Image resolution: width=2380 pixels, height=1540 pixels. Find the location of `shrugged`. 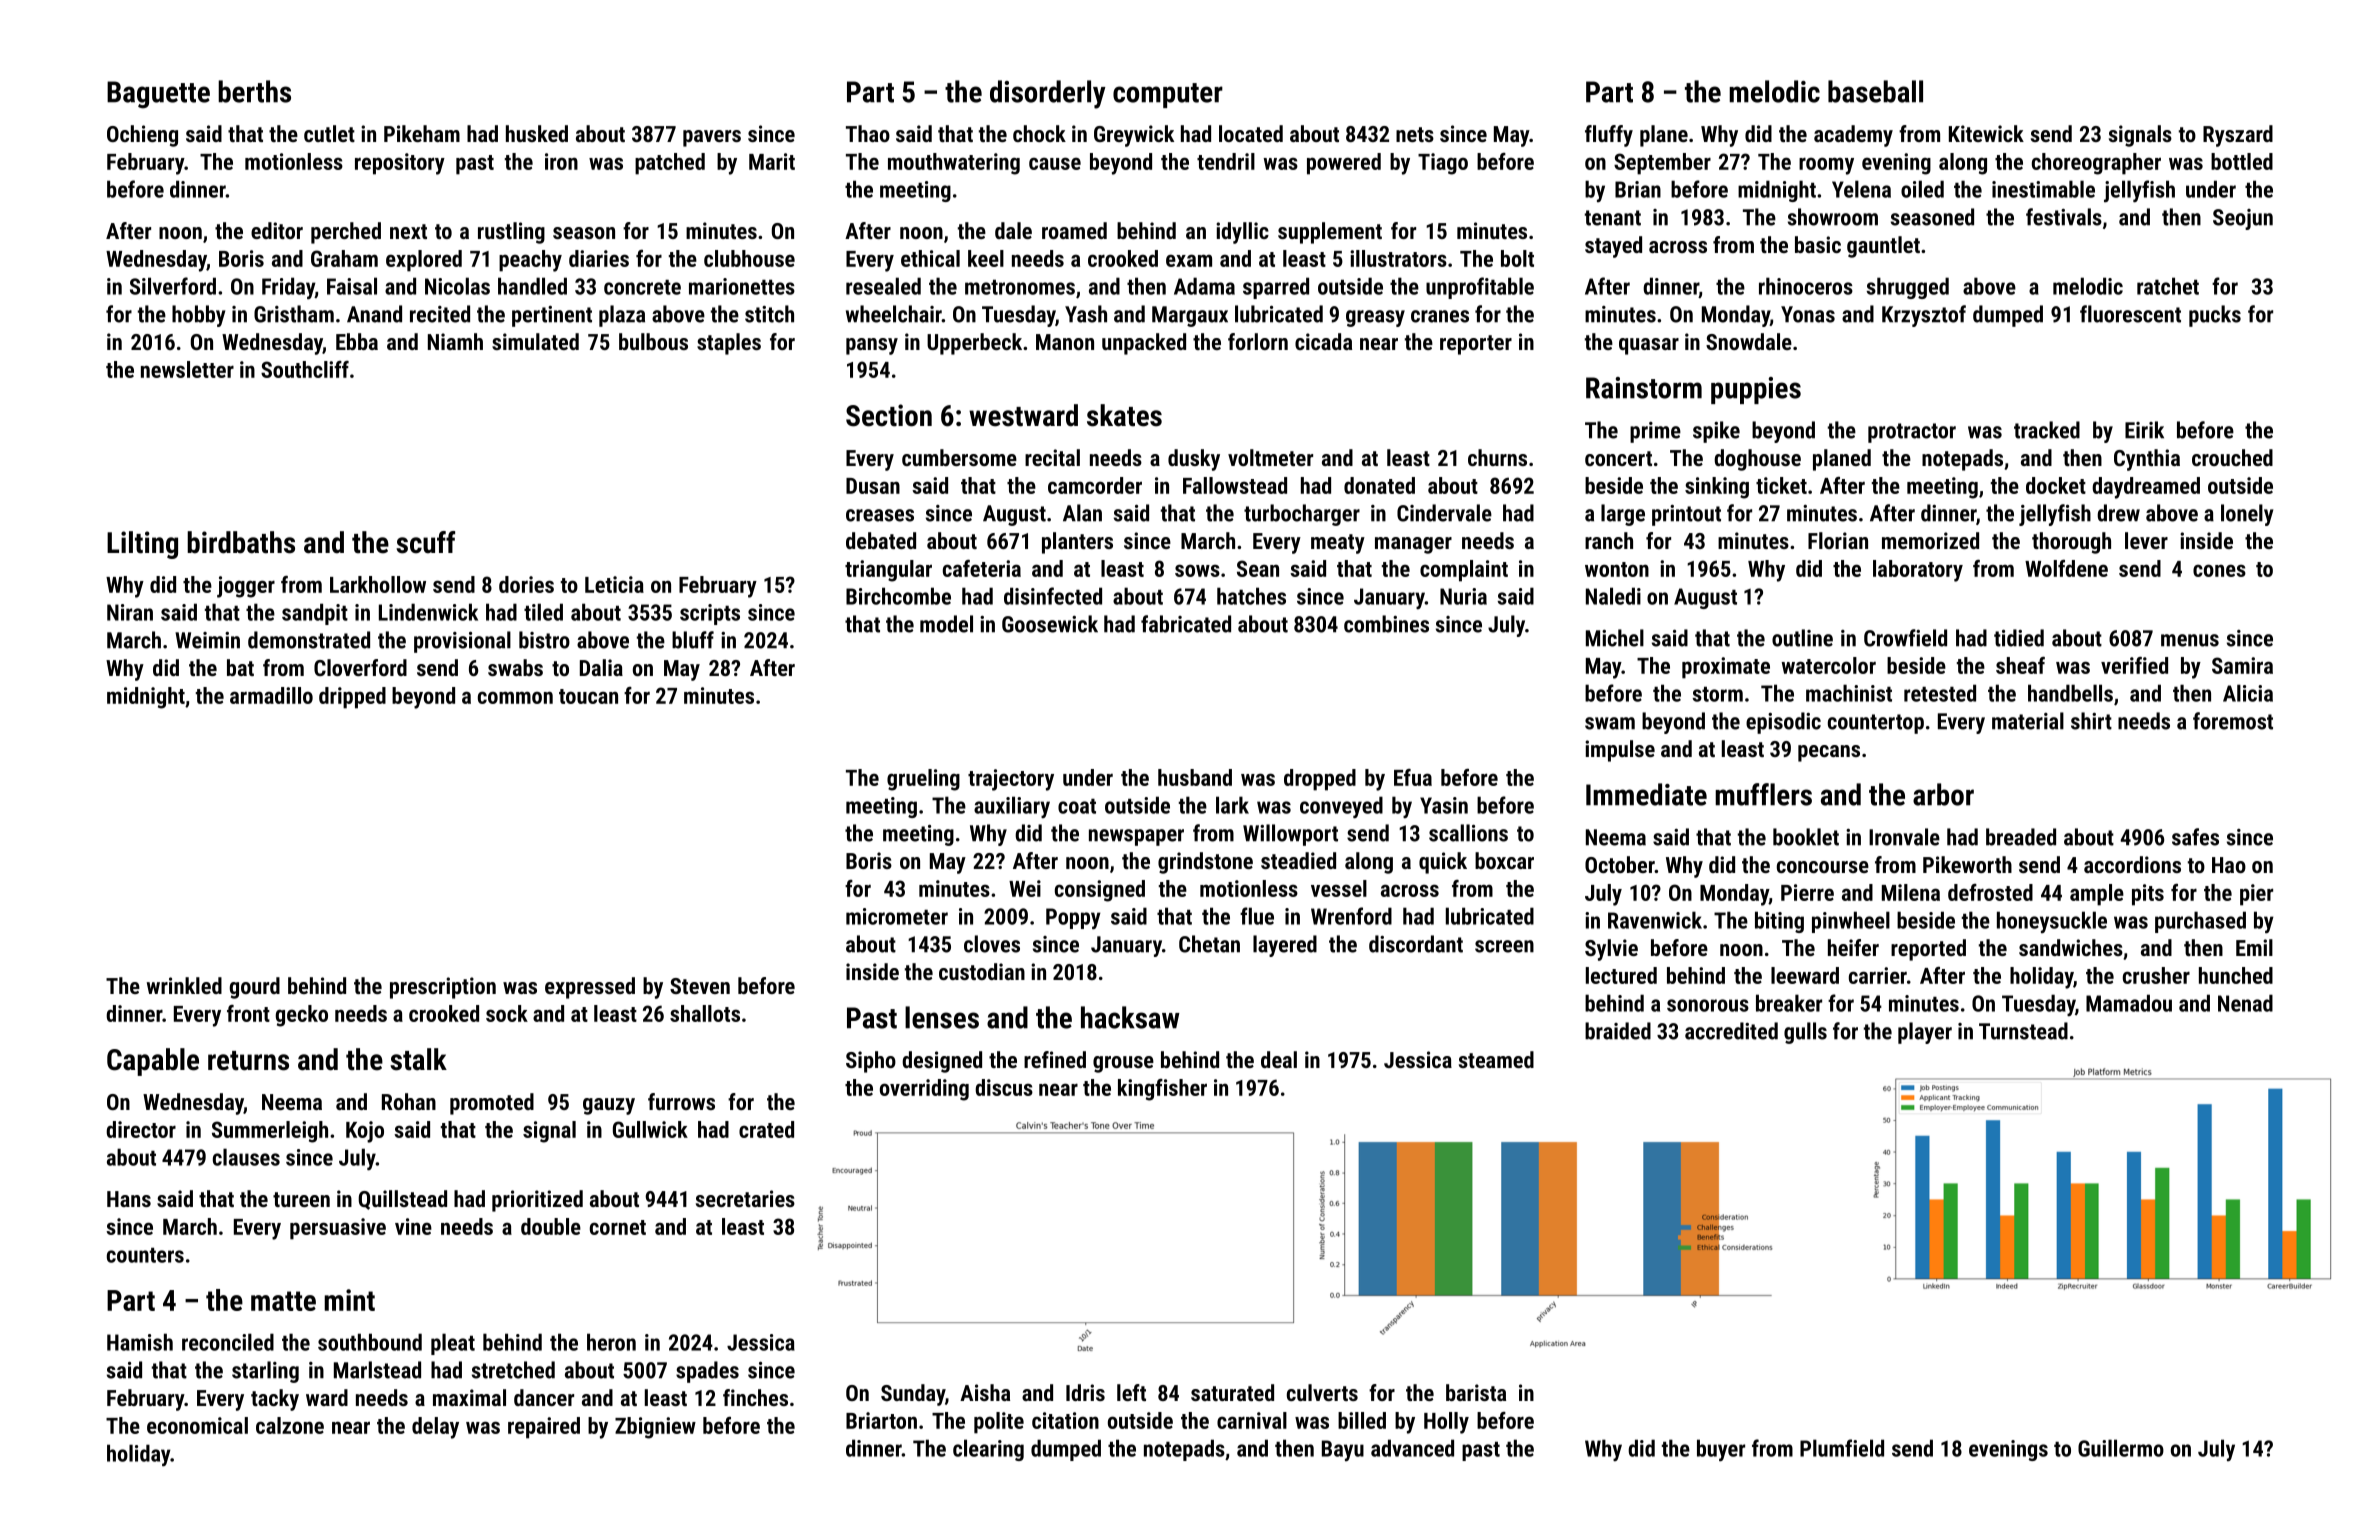

shrugged is located at coordinates (1907, 288).
